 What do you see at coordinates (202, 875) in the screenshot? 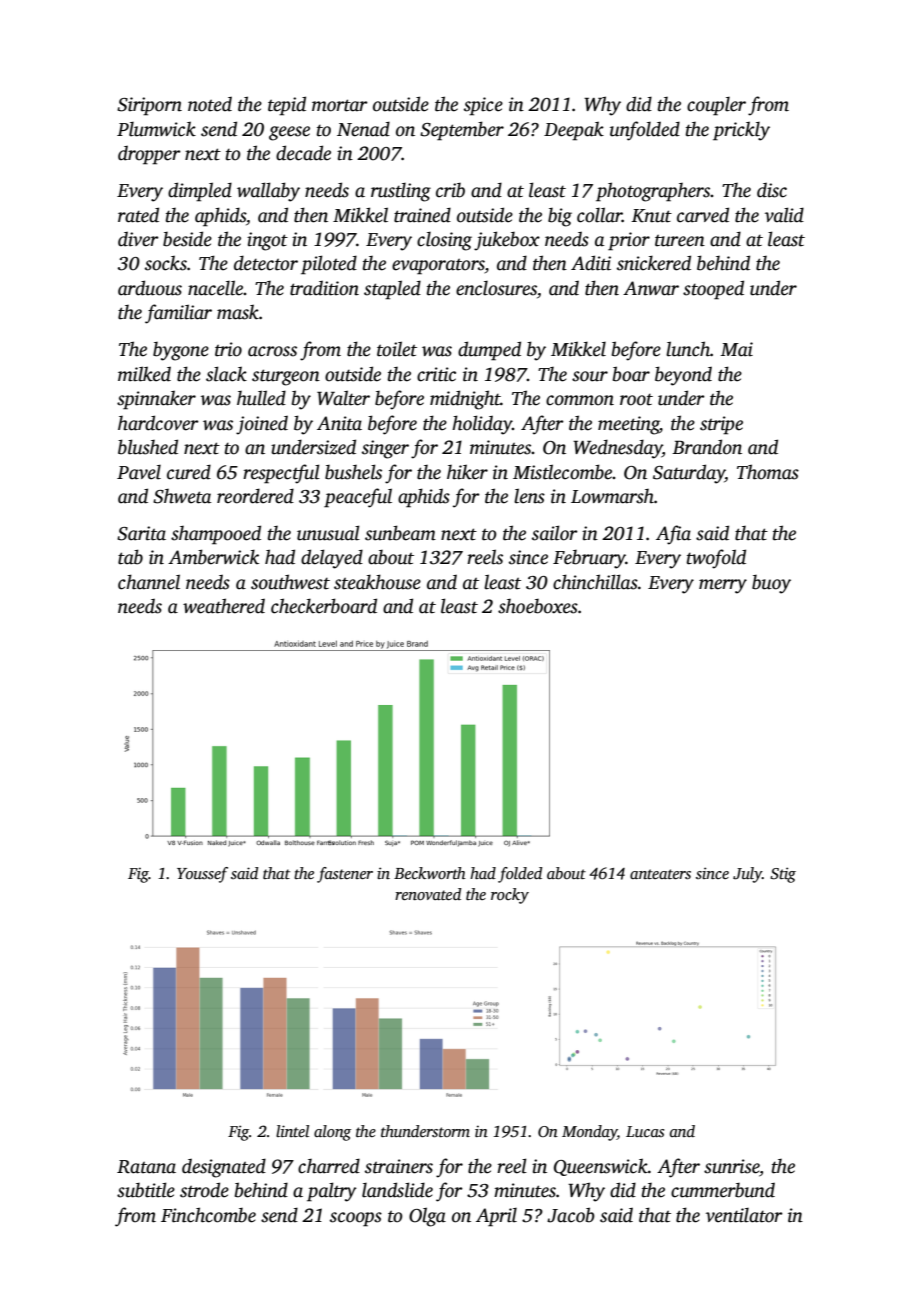
I see `Youssef` at bounding box center [202, 875].
